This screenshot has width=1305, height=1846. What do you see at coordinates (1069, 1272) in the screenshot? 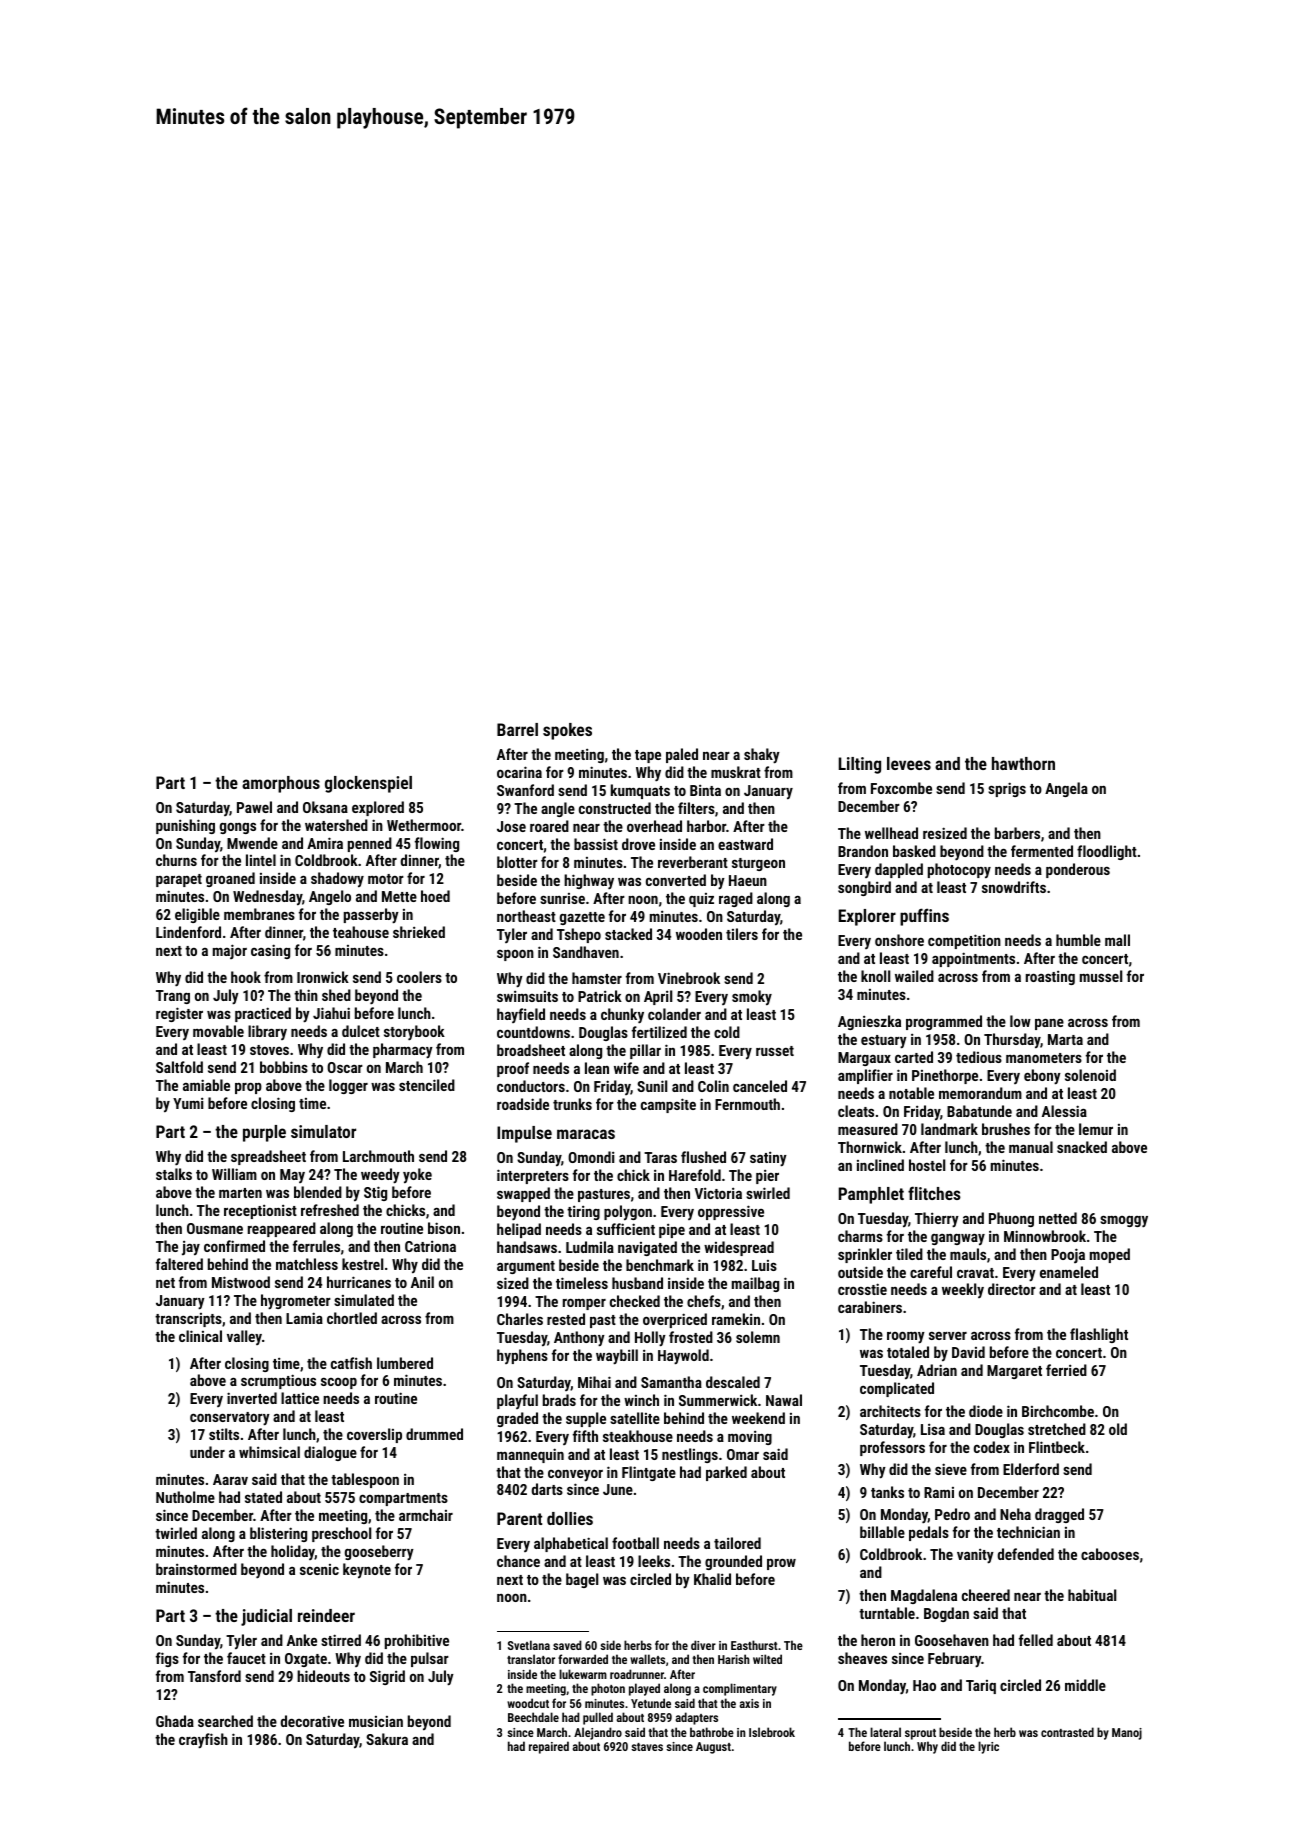
I see `enameled` at bounding box center [1069, 1272].
